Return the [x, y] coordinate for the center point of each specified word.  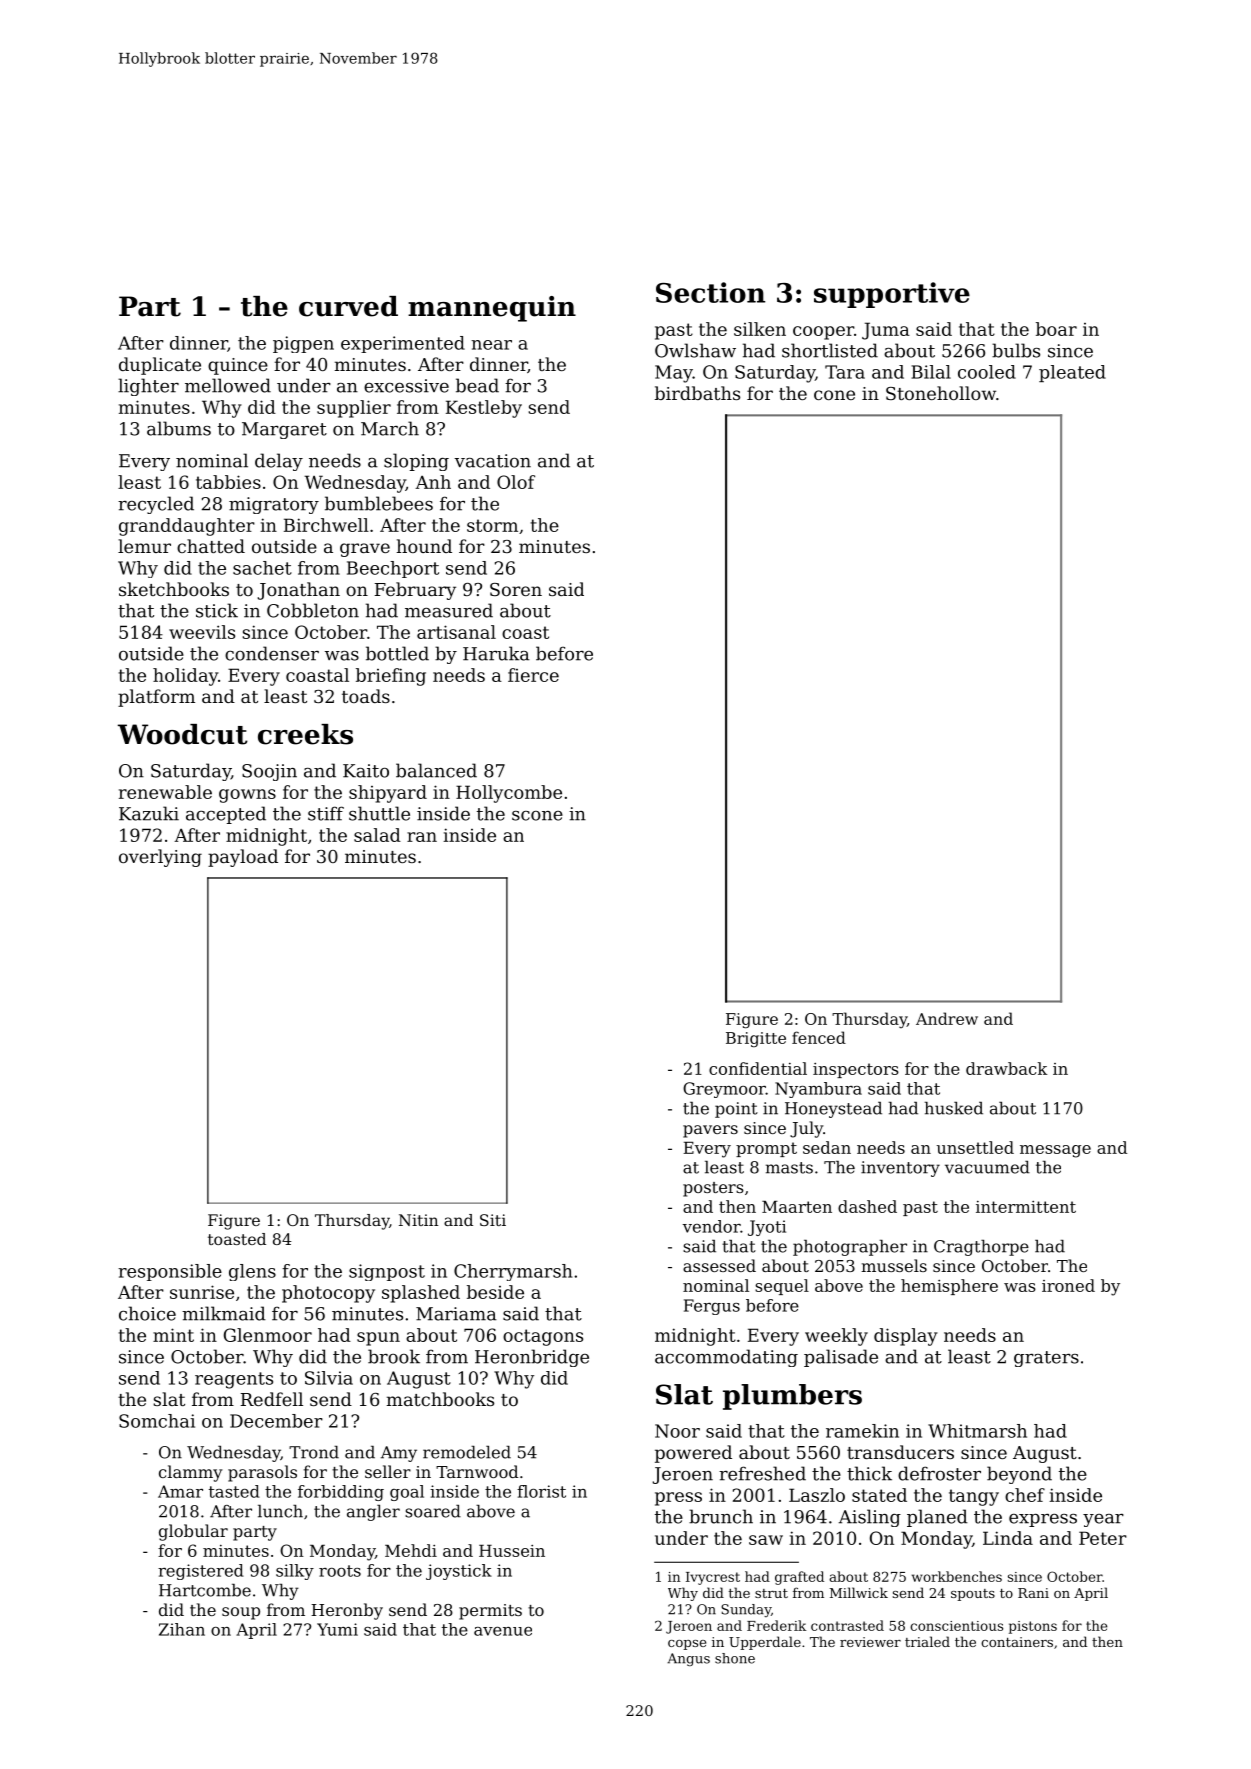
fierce [533, 675]
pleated [1072, 373]
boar [1056, 329]
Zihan [182, 1629]
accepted [226, 815]
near [491, 345]
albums [179, 428]
